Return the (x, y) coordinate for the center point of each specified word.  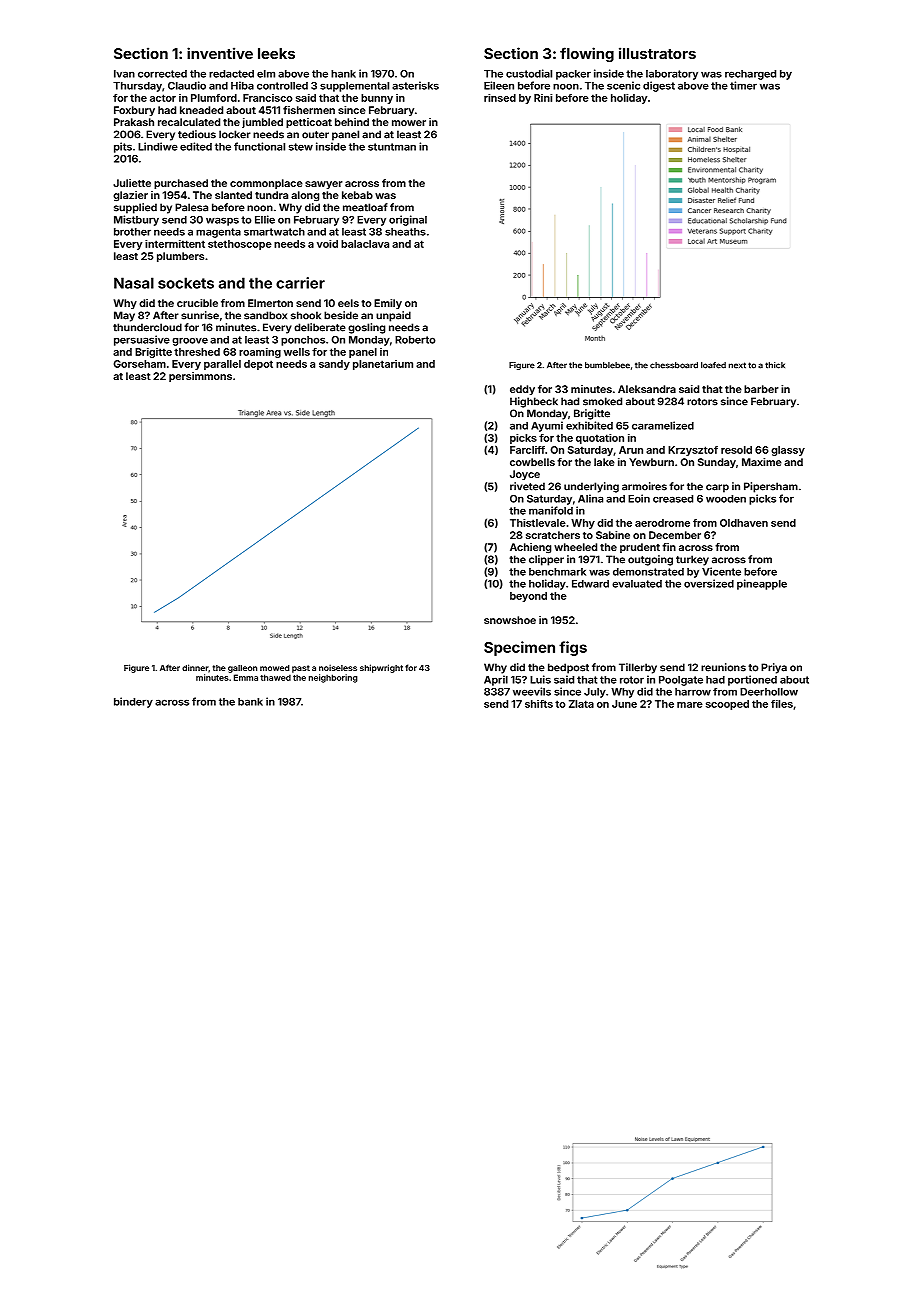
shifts (539, 704)
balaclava (365, 244)
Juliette (132, 183)
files (782, 704)
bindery (133, 702)
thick (775, 365)
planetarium (383, 365)
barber (761, 389)
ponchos (303, 341)
